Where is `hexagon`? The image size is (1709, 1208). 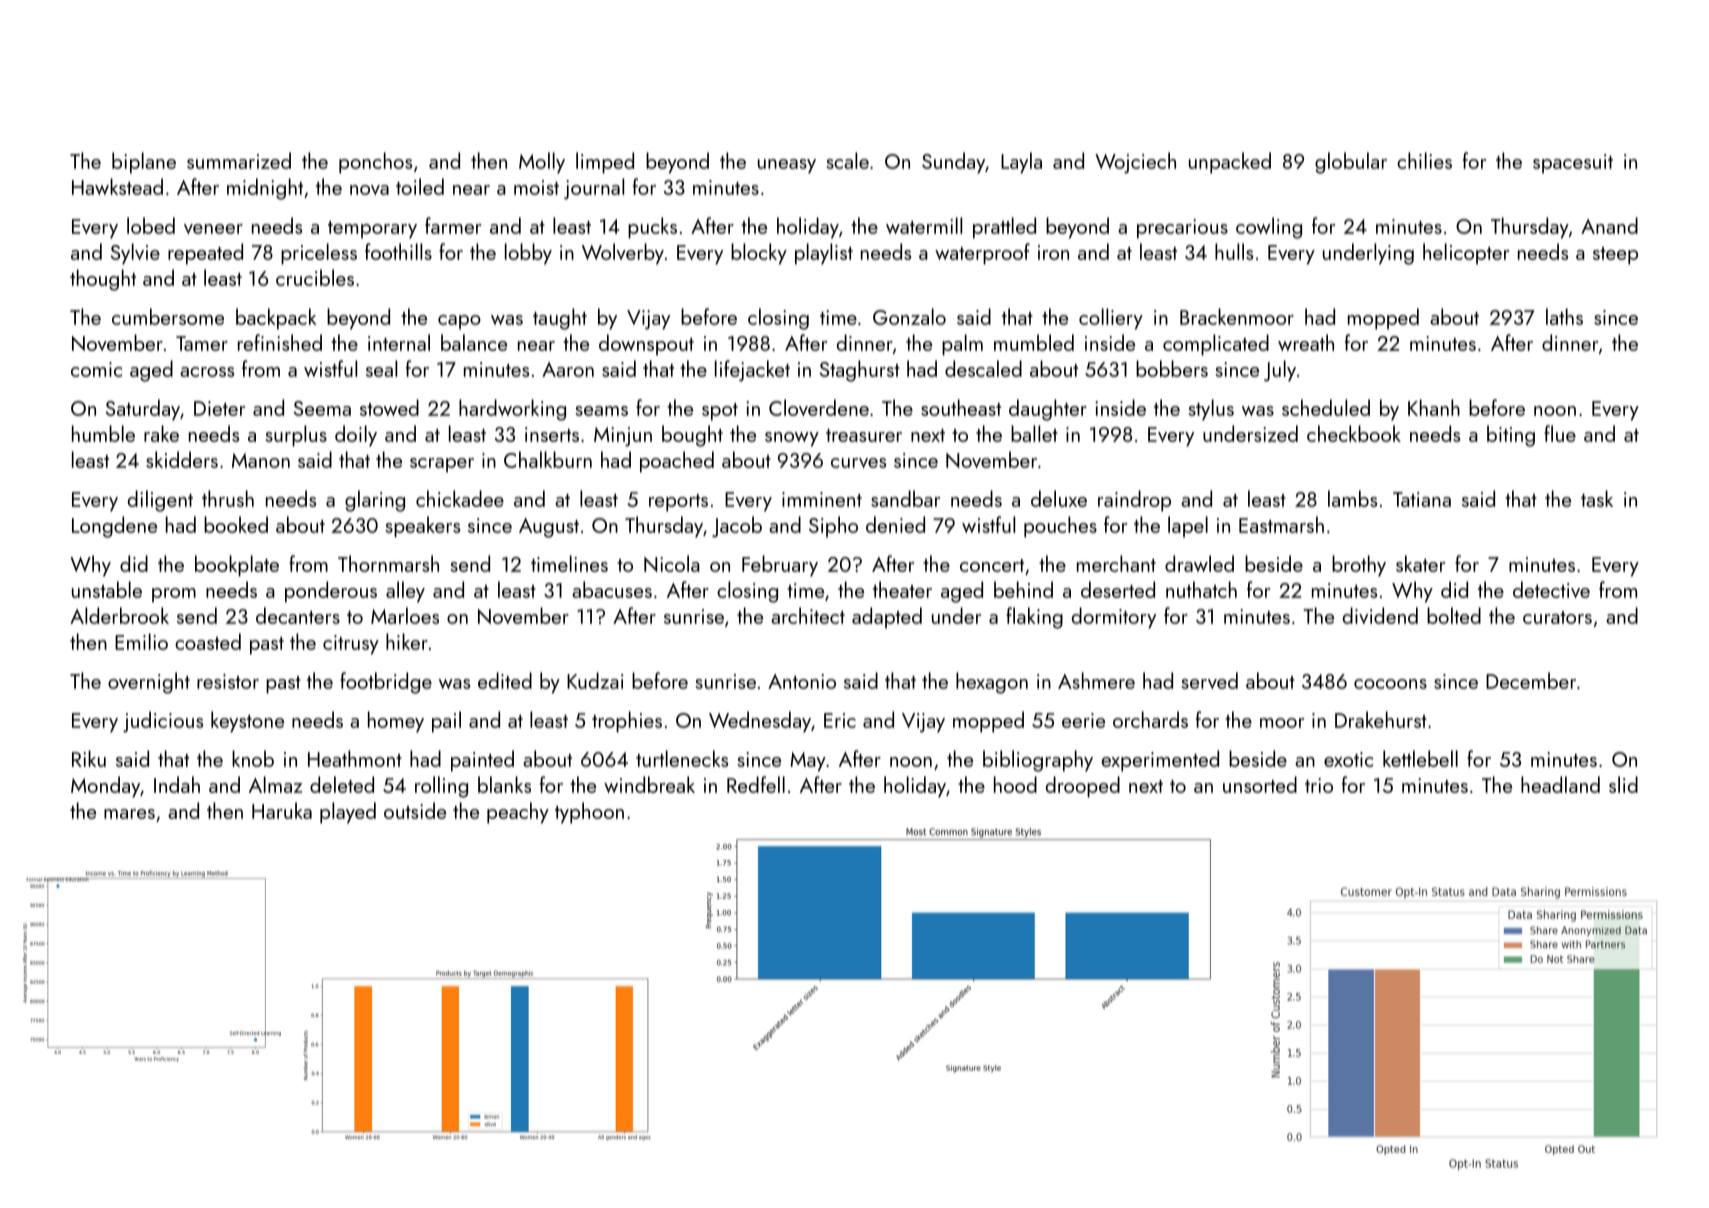
hexagon is located at coordinates (992, 683).
